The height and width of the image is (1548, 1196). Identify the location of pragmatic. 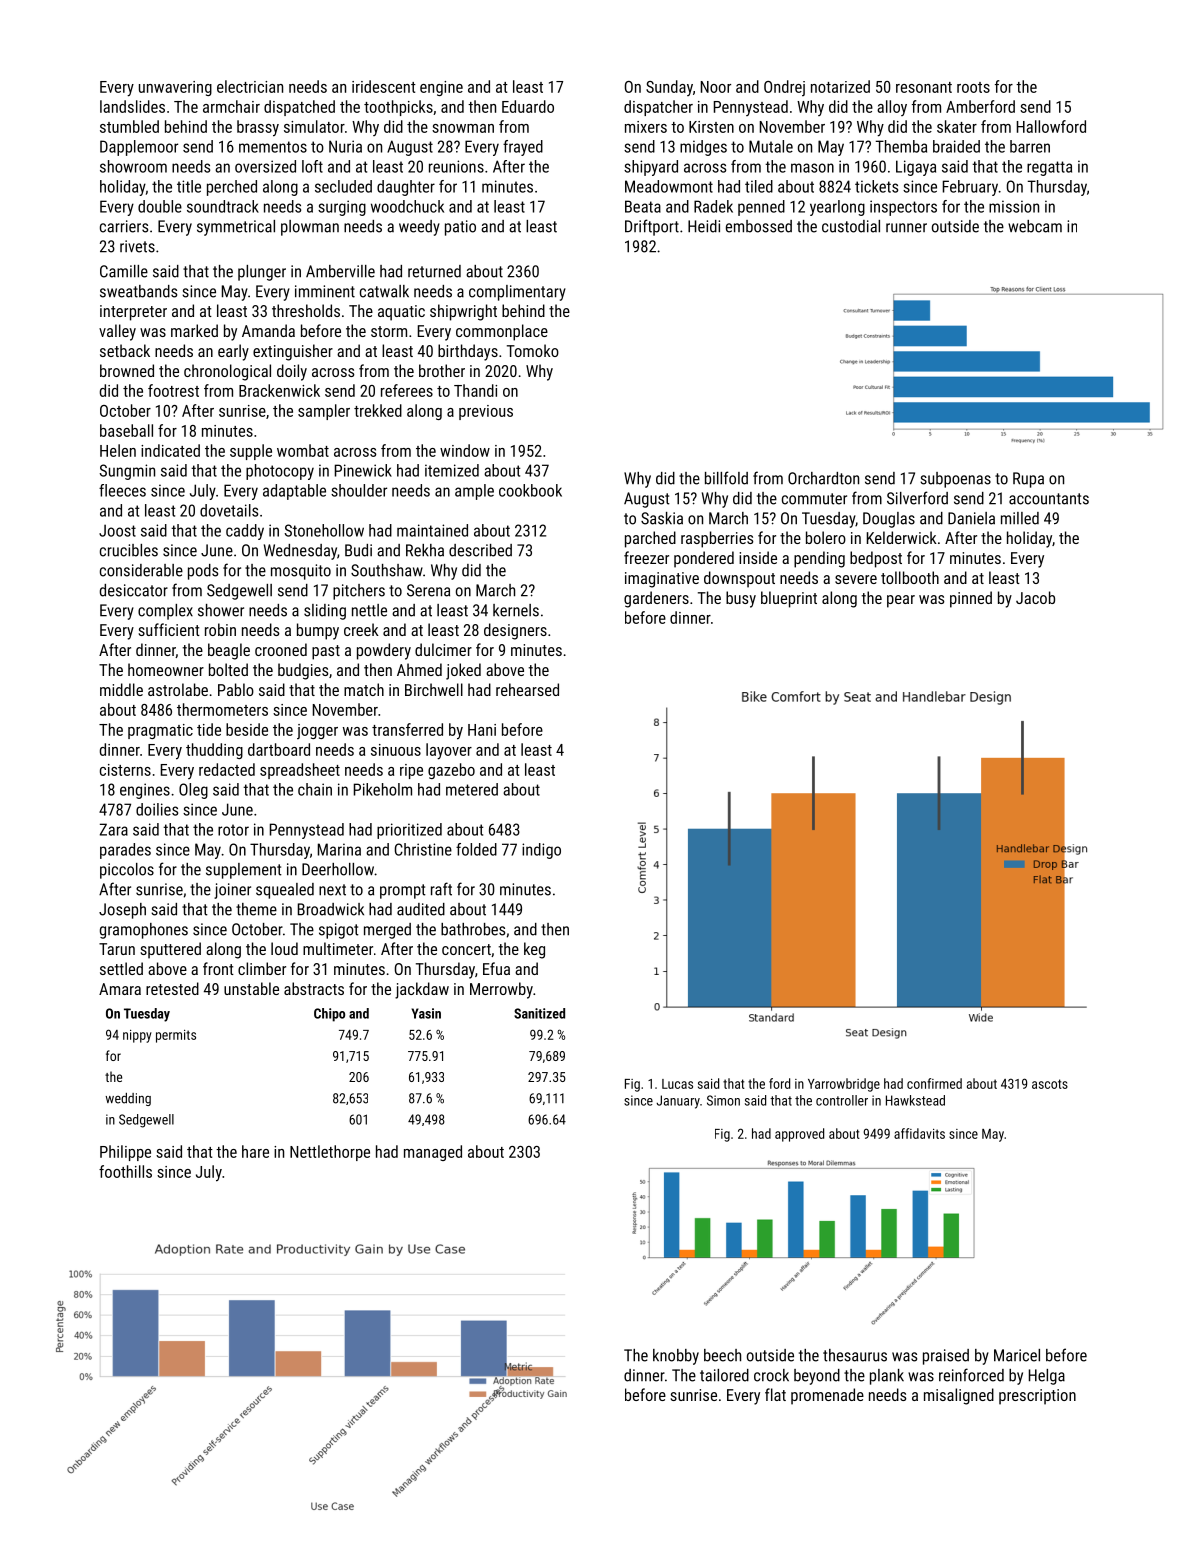
(160, 731).
